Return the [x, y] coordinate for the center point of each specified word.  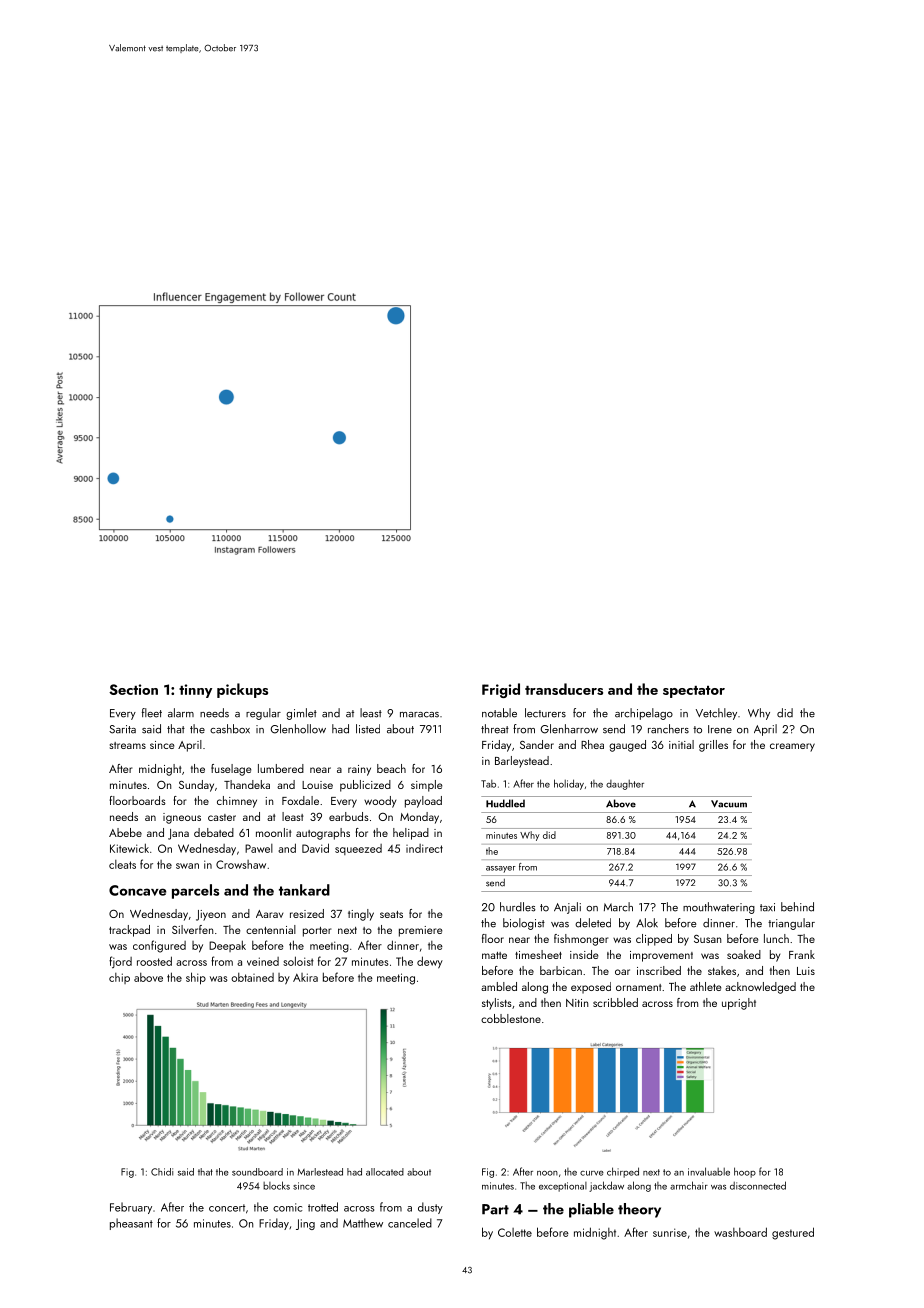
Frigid [501, 690]
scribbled [615, 1002]
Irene [720, 729]
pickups [242, 690]
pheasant [131, 1224]
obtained [252, 977]
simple [426, 786]
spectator [694, 692]
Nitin [577, 1003]
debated [214, 832]
